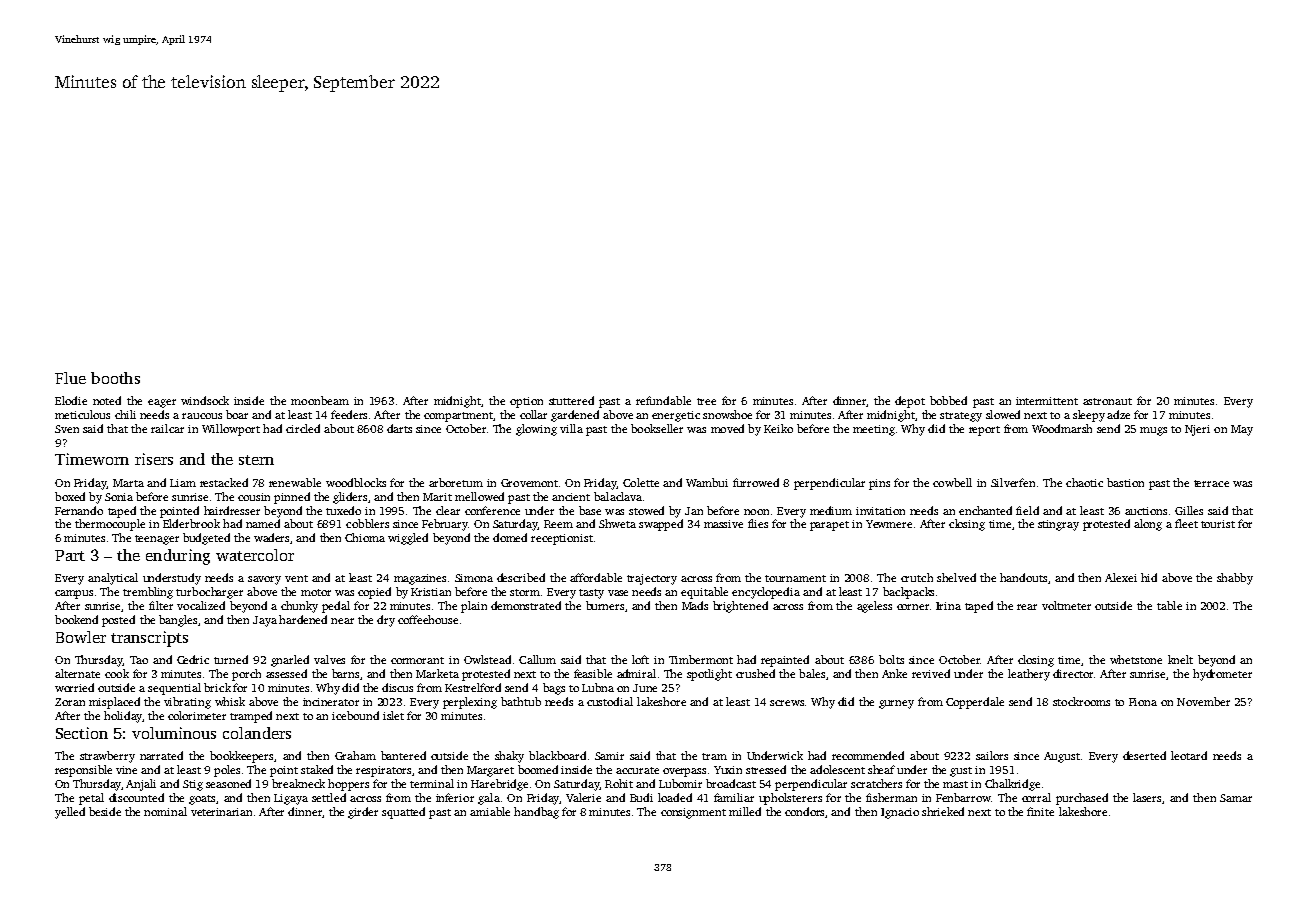 The image size is (1308, 924). What do you see at coordinates (1180, 659) in the screenshot?
I see `knelt` at bounding box center [1180, 659].
